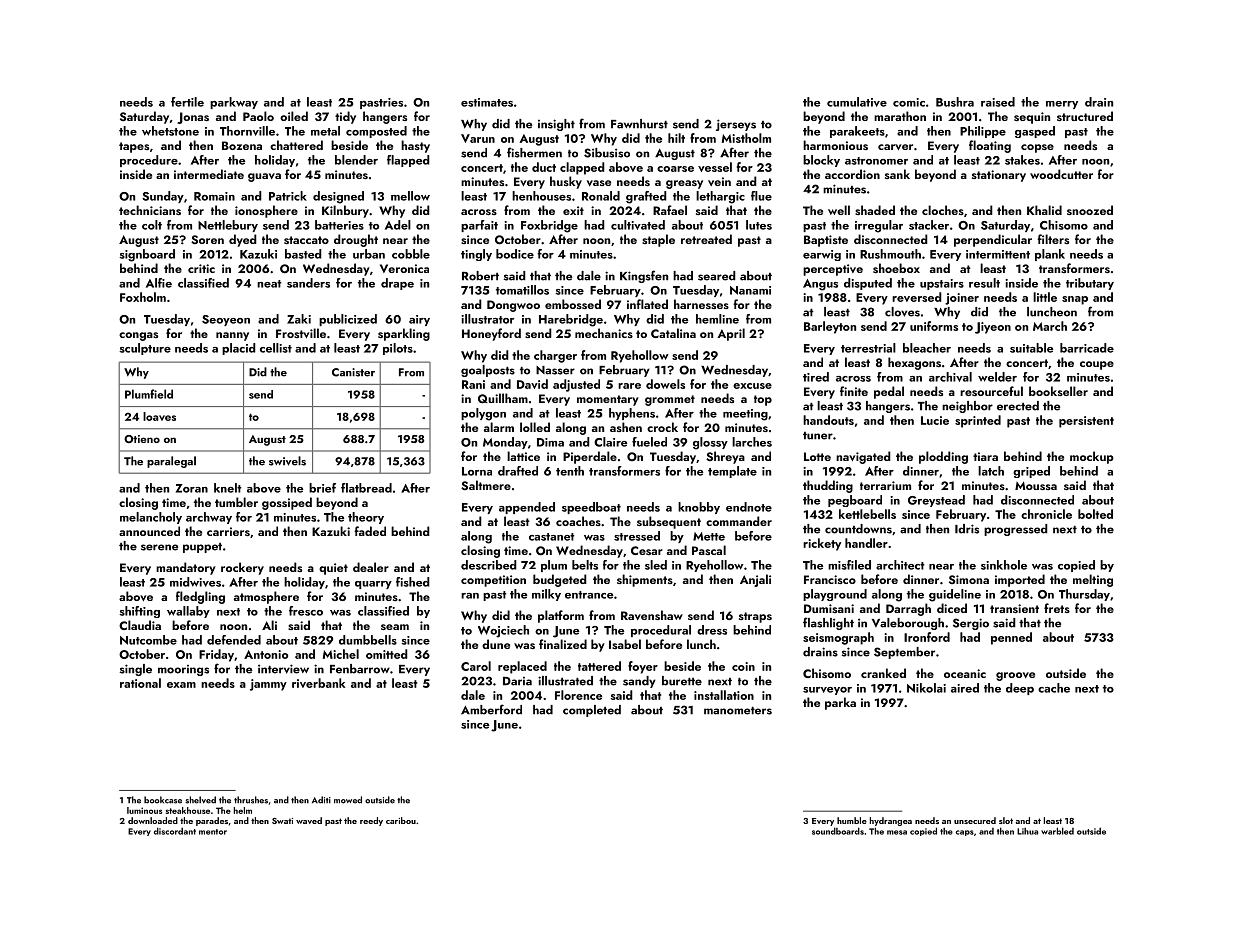 The height and width of the screenshot is (952, 1233). What do you see at coordinates (658, 240) in the screenshot?
I see `staple` at bounding box center [658, 240].
